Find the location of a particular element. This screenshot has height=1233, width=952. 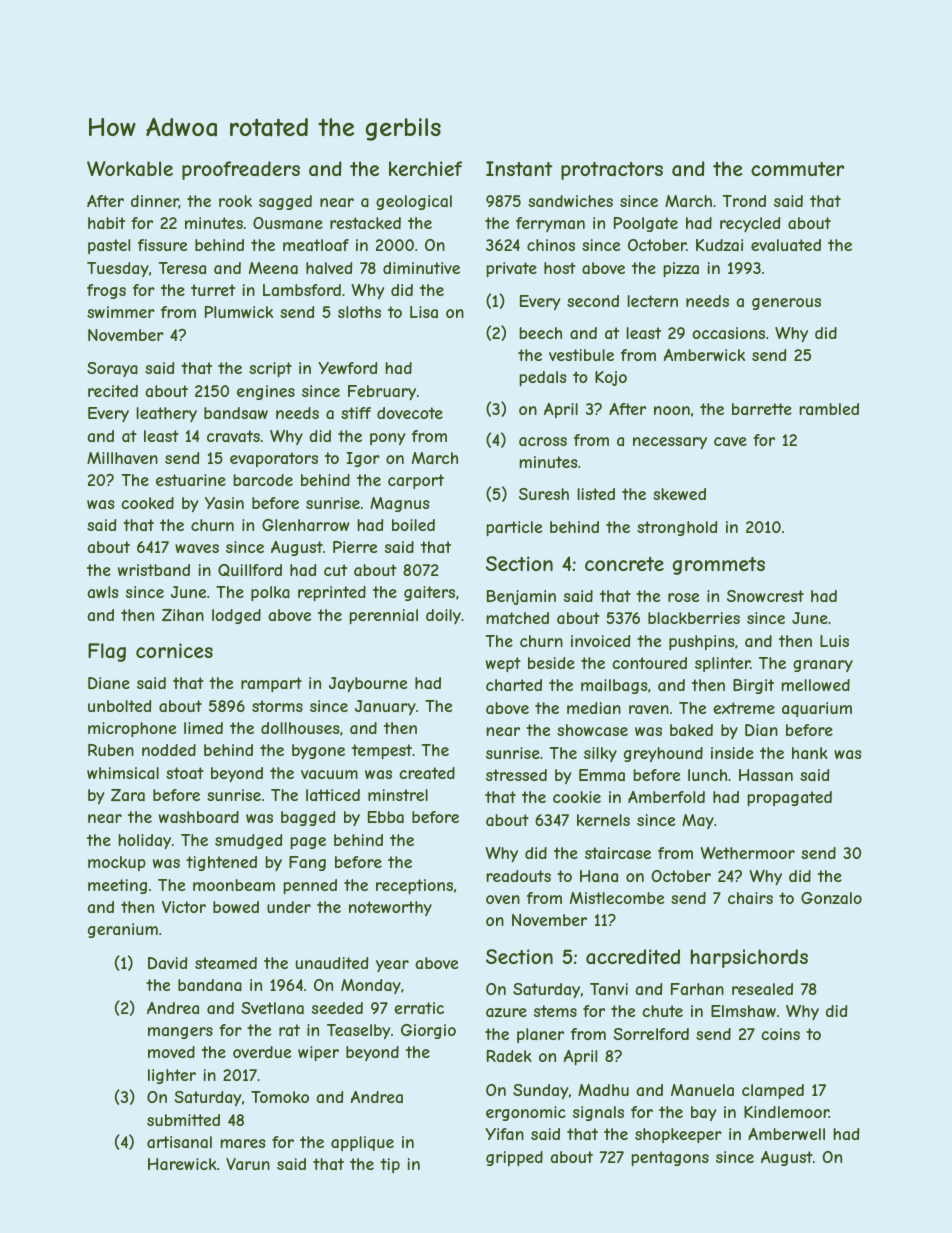

Workable is located at coordinates (130, 169).
